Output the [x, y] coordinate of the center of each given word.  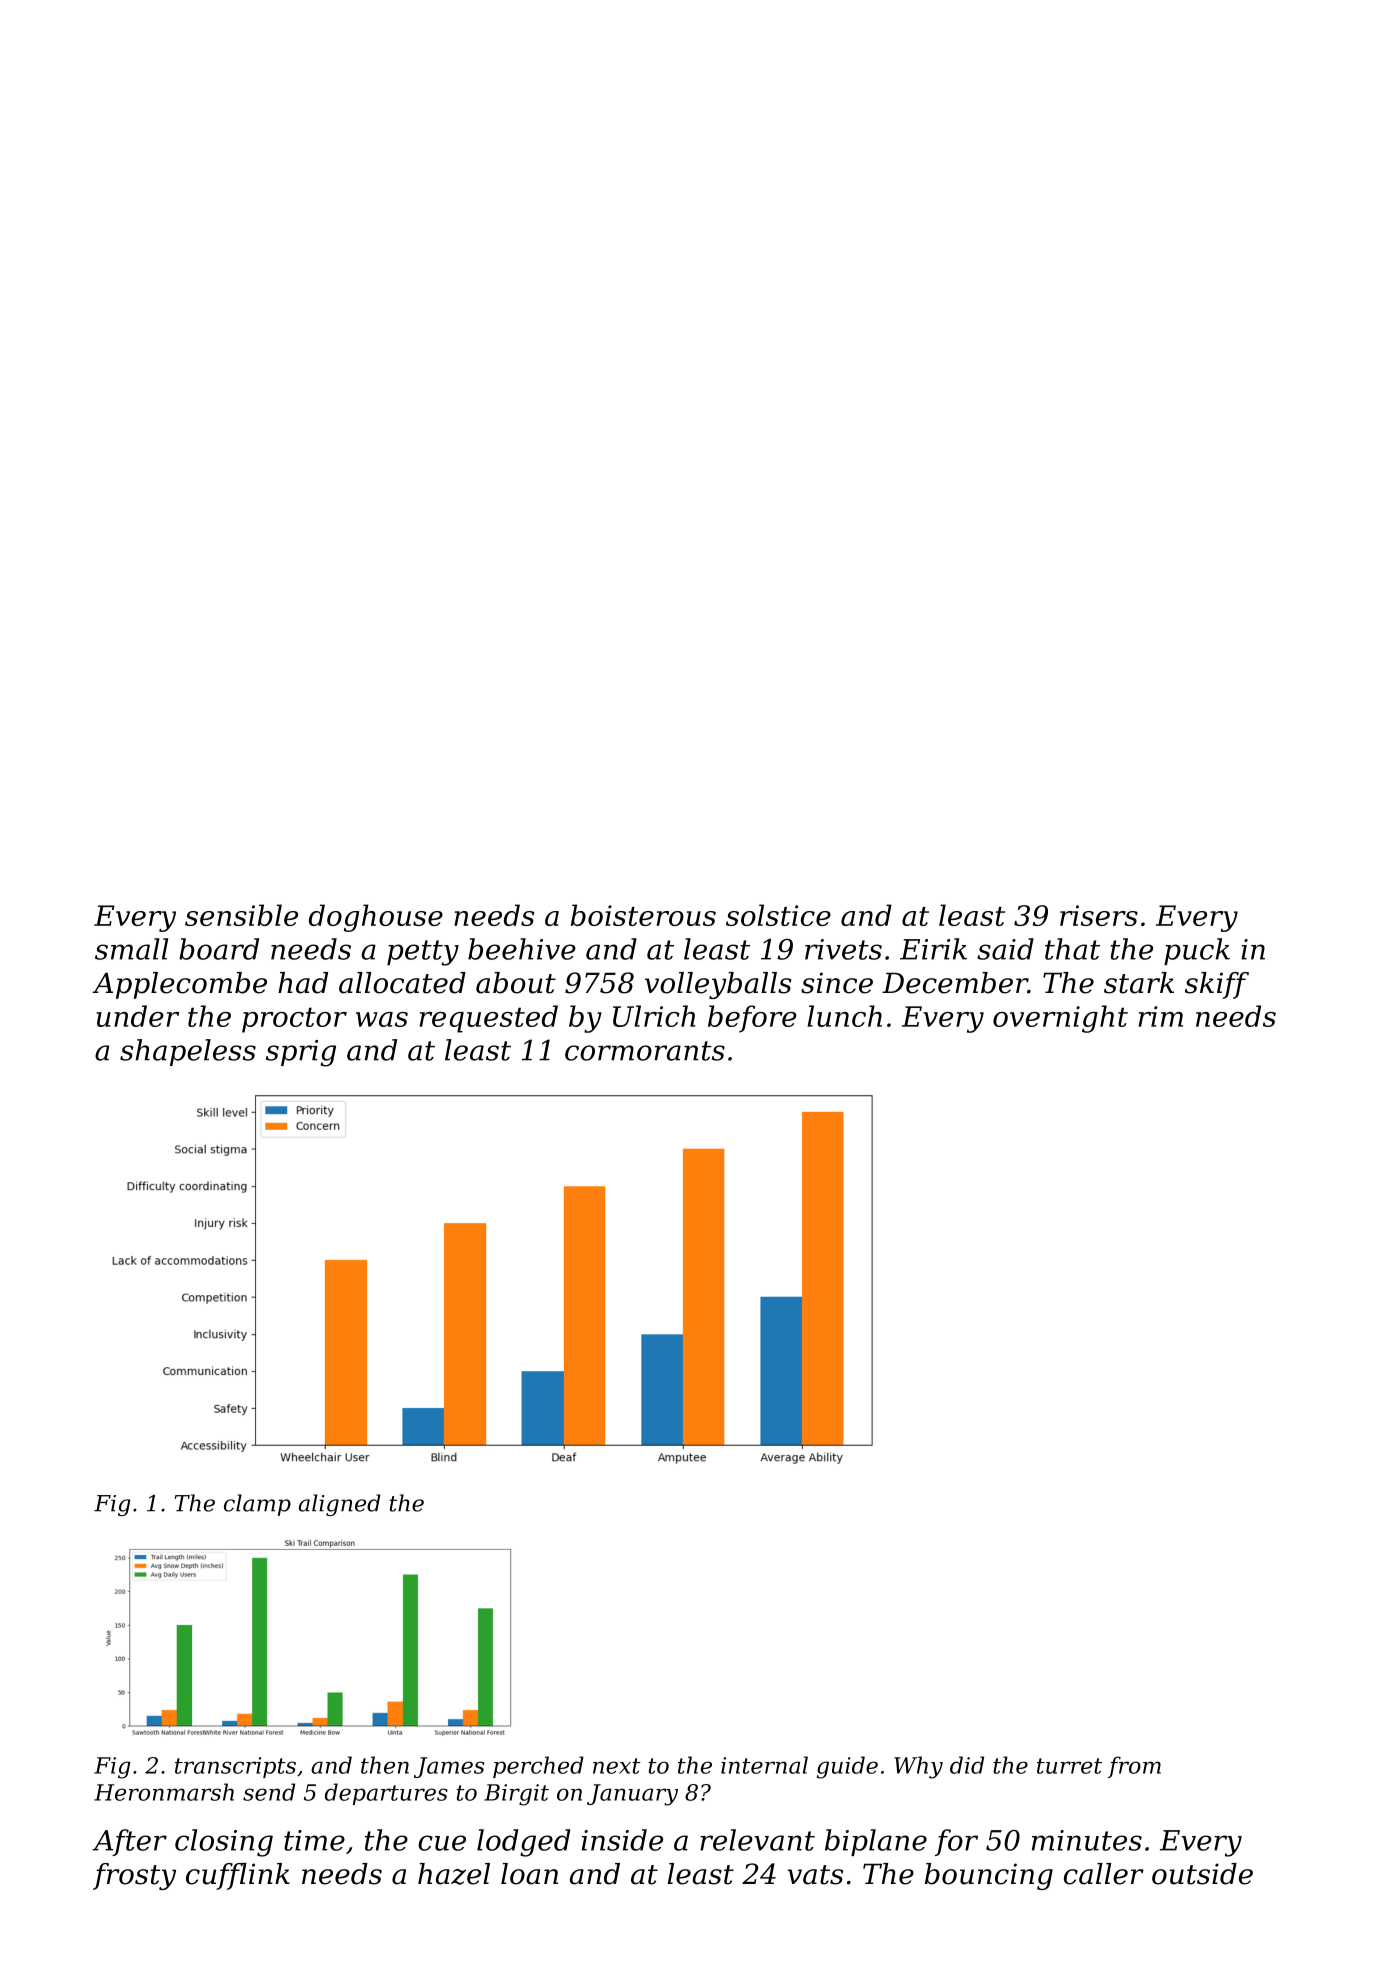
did [967, 1765]
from [1134, 1767]
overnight [1060, 1019]
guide [847, 1767]
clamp [257, 1505]
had [303, 983]
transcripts [235, 1767]
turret [1069, 1766]
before [752, 1019]
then [385, 1765]
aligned [339, 1505]
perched [538, 1767]
